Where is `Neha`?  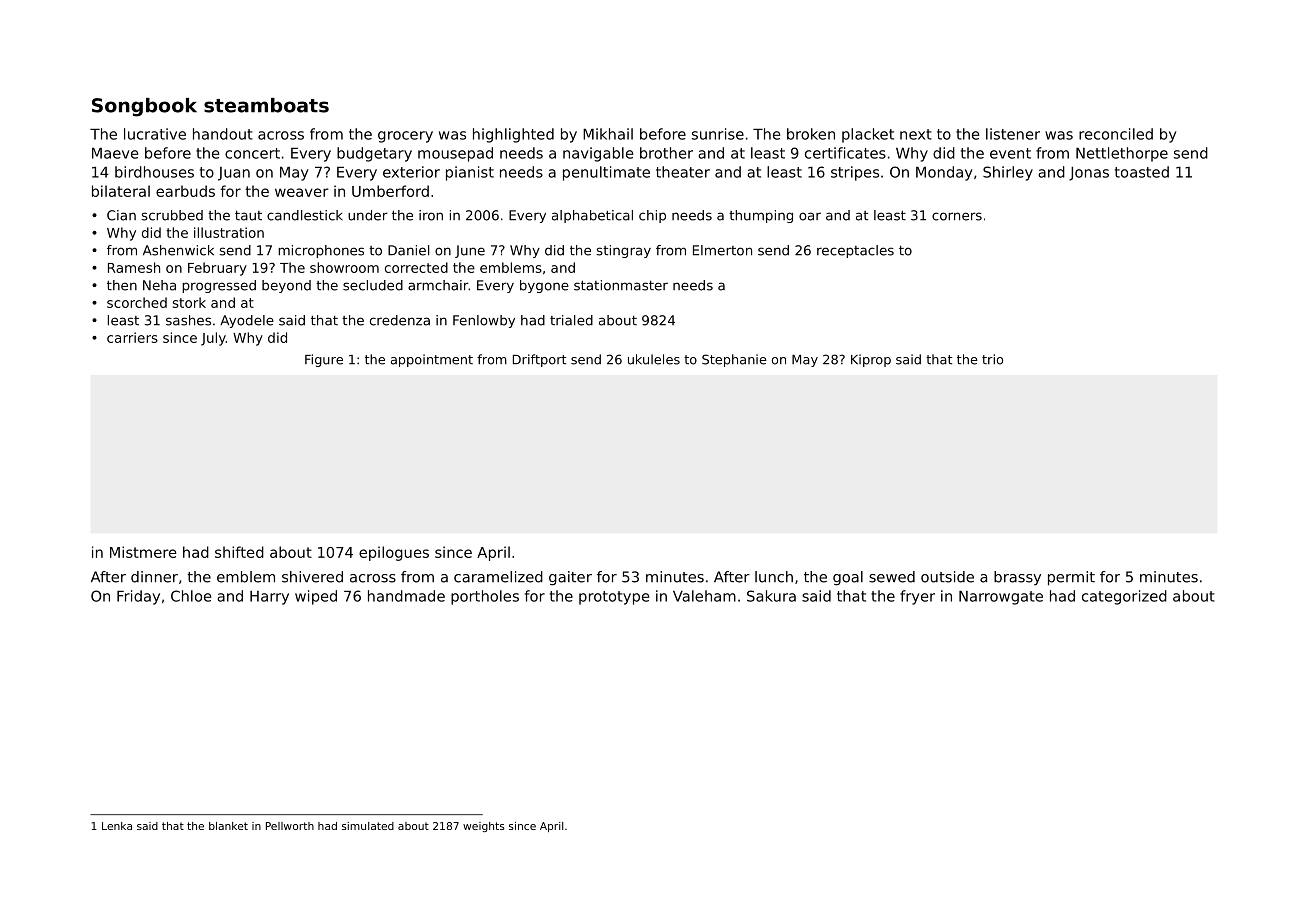
Neha is located at coordinates (159, 285).
